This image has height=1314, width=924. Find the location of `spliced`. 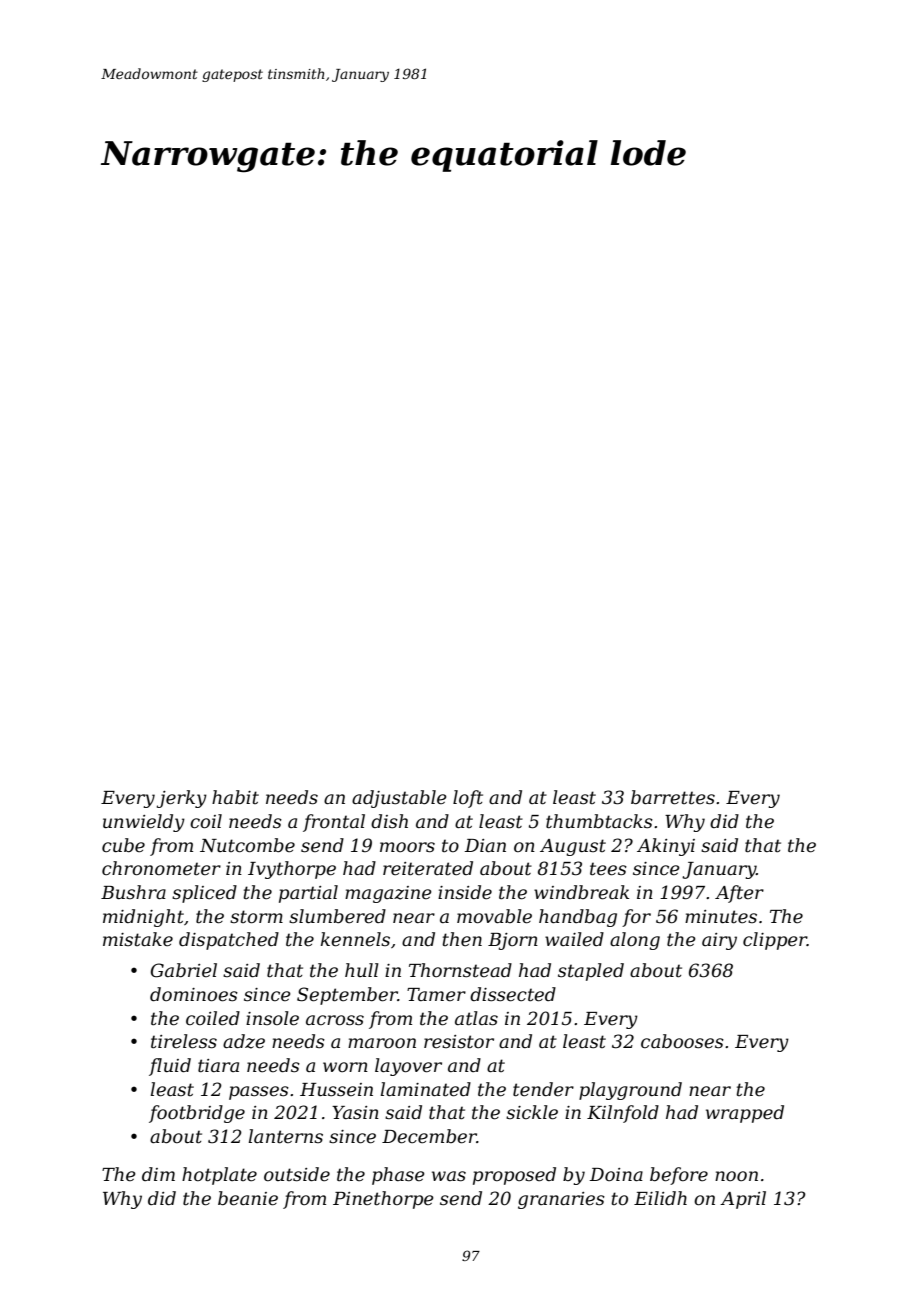

spliced is located at coordinates (204, 894).
